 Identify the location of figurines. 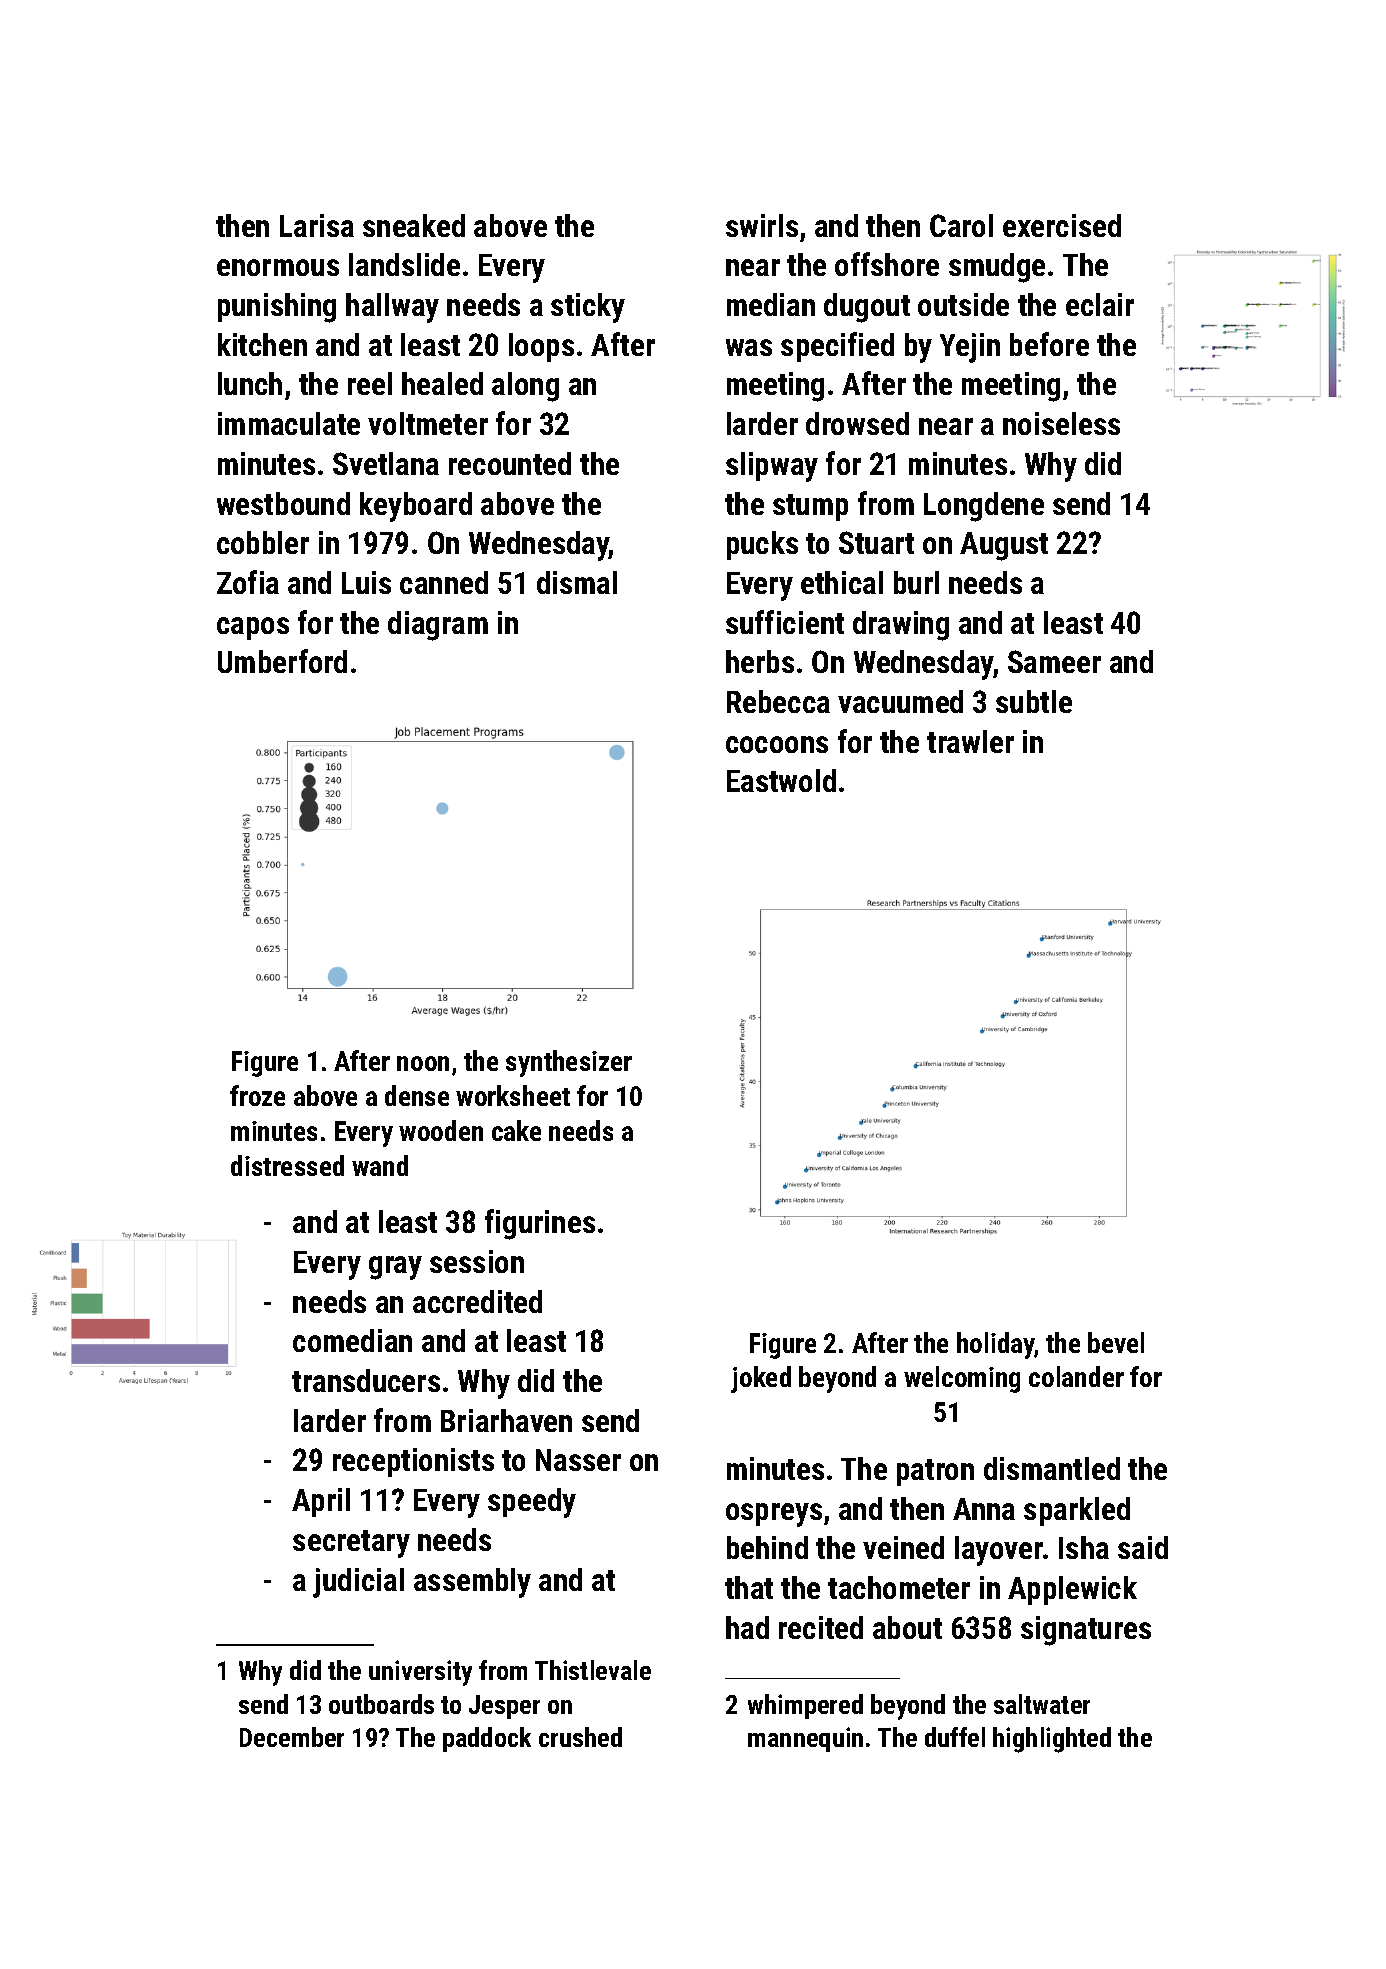
(540, 1224).
